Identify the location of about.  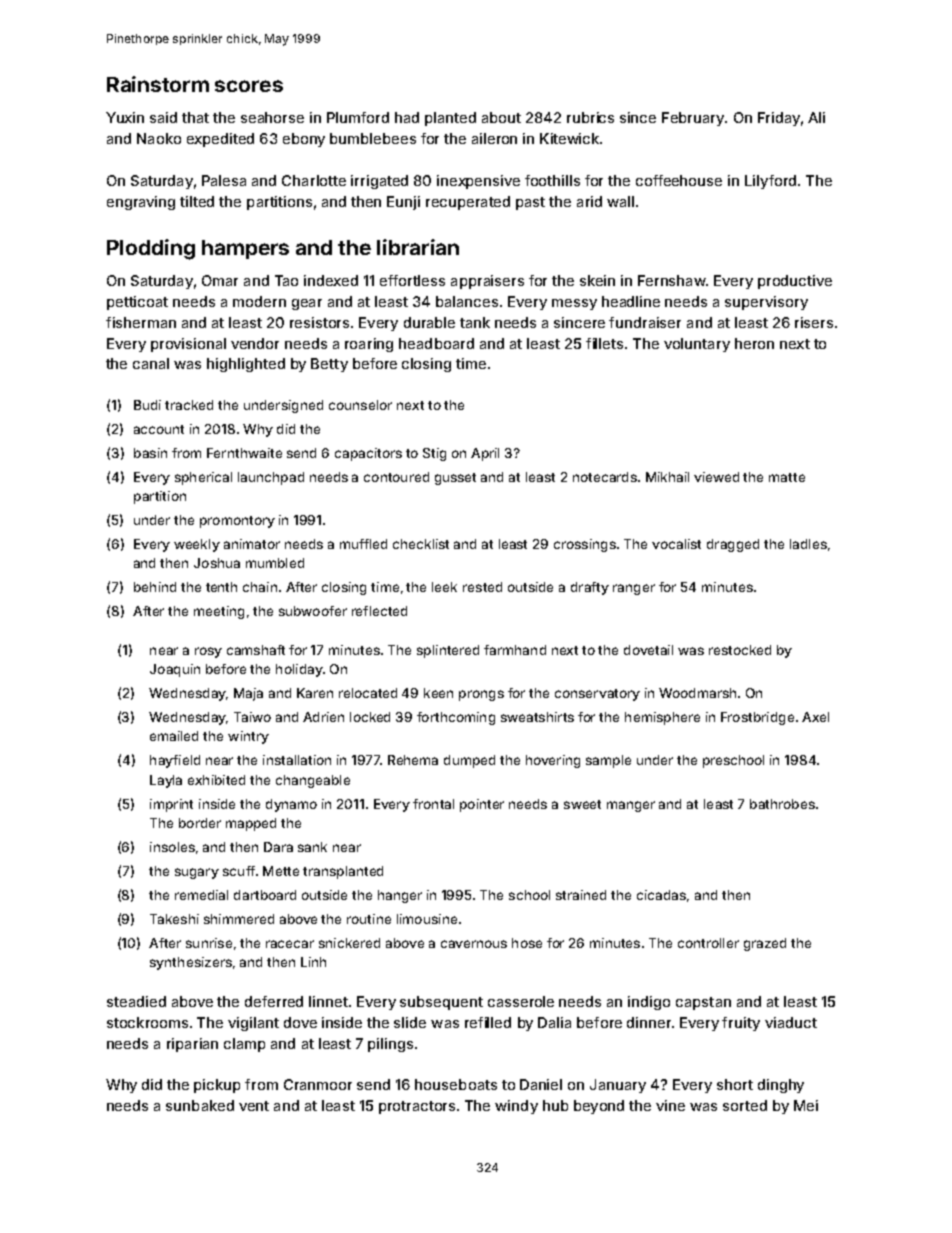
(501, 117).
